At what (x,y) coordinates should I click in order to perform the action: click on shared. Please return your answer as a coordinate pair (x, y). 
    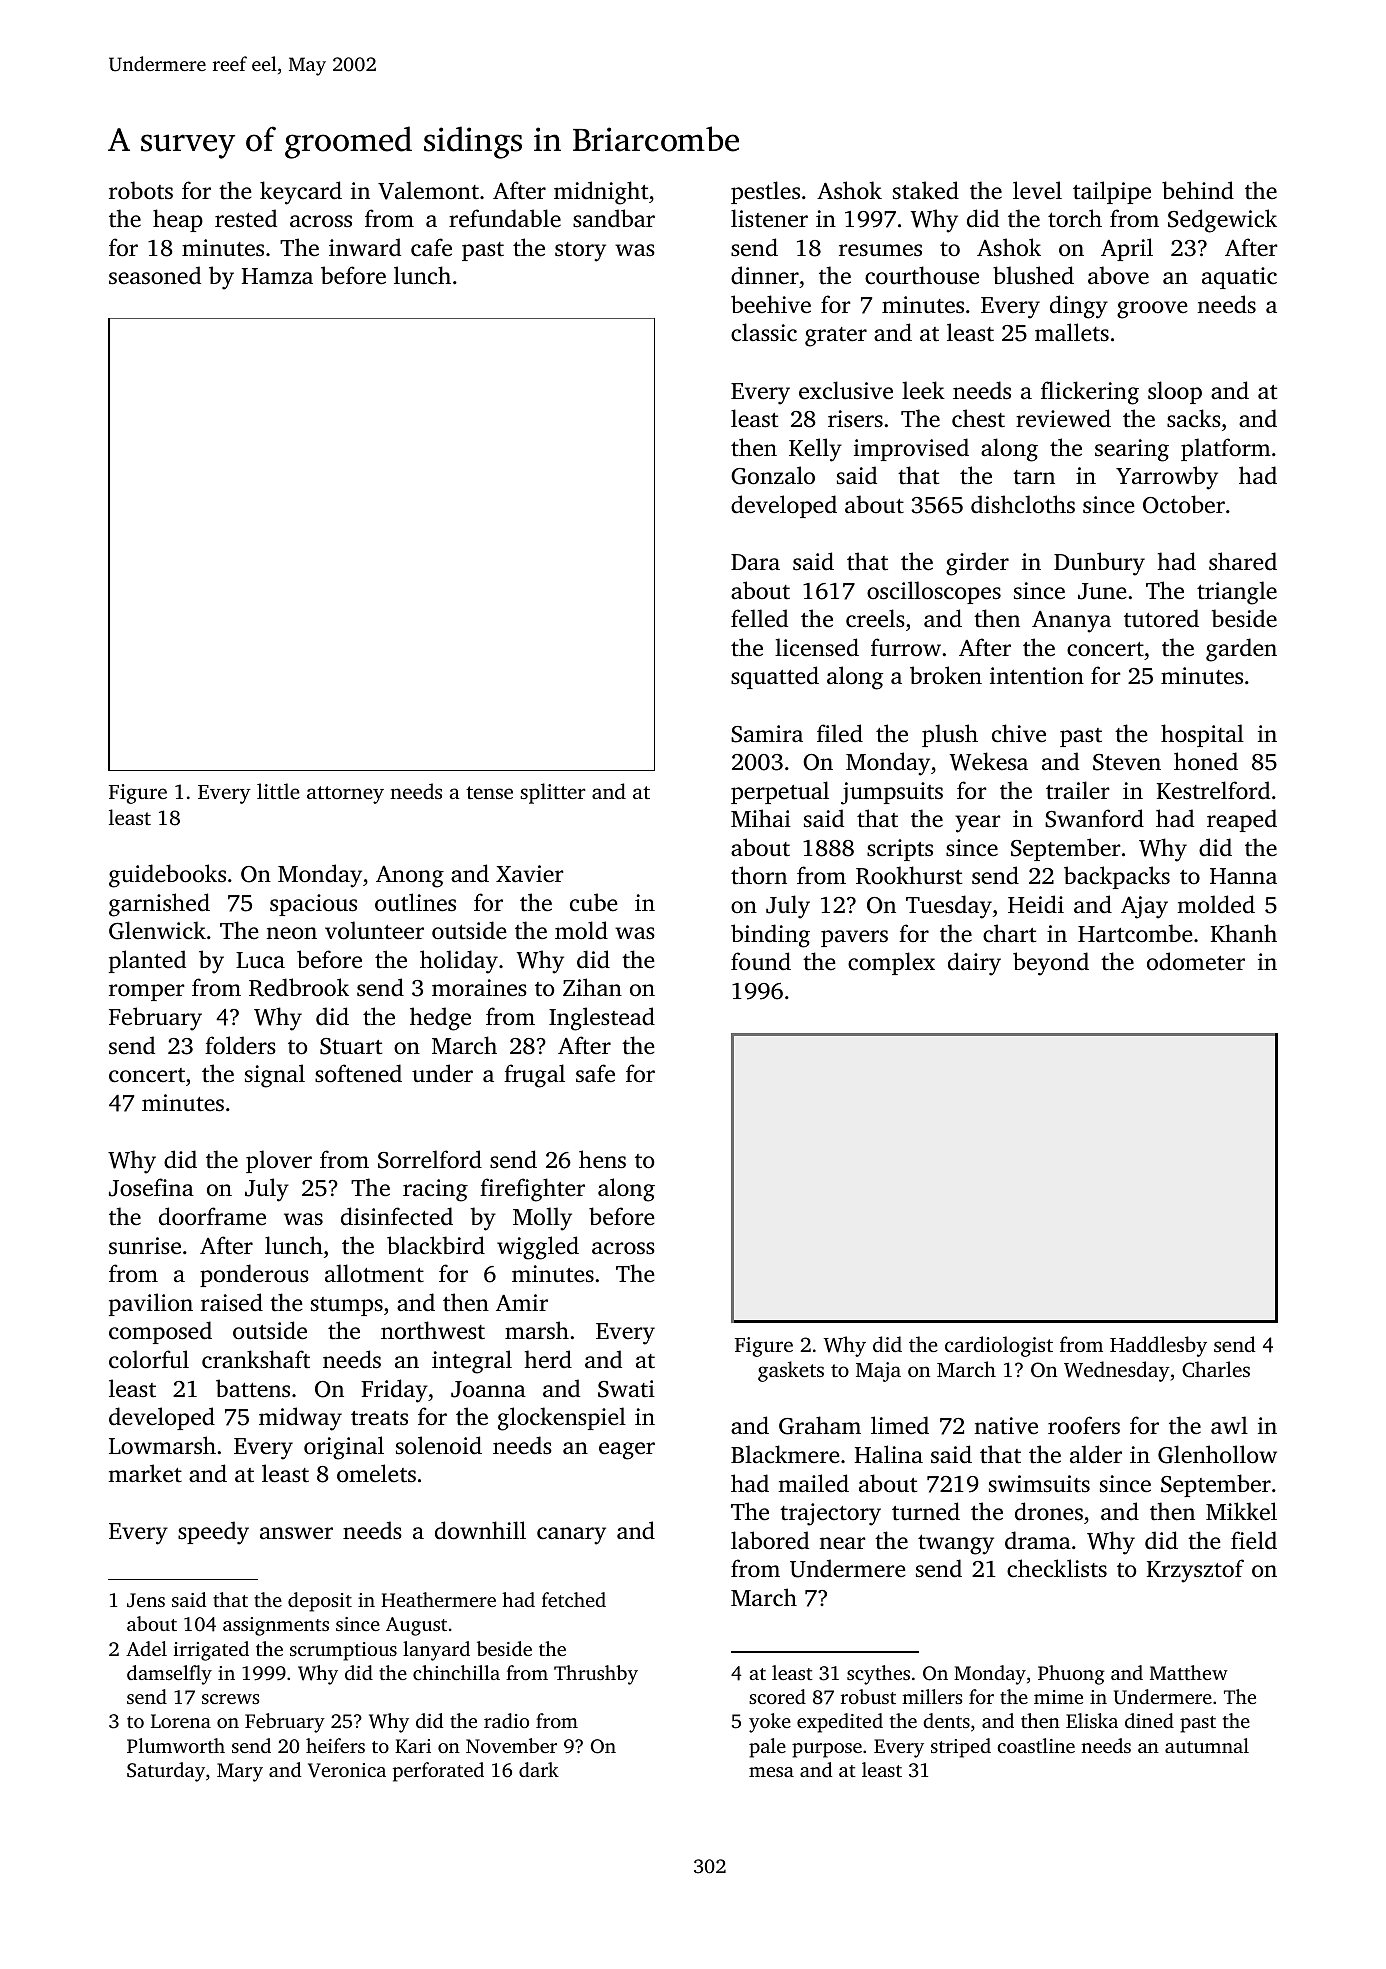
    Looking at the image, I should click on (1243, 561).
